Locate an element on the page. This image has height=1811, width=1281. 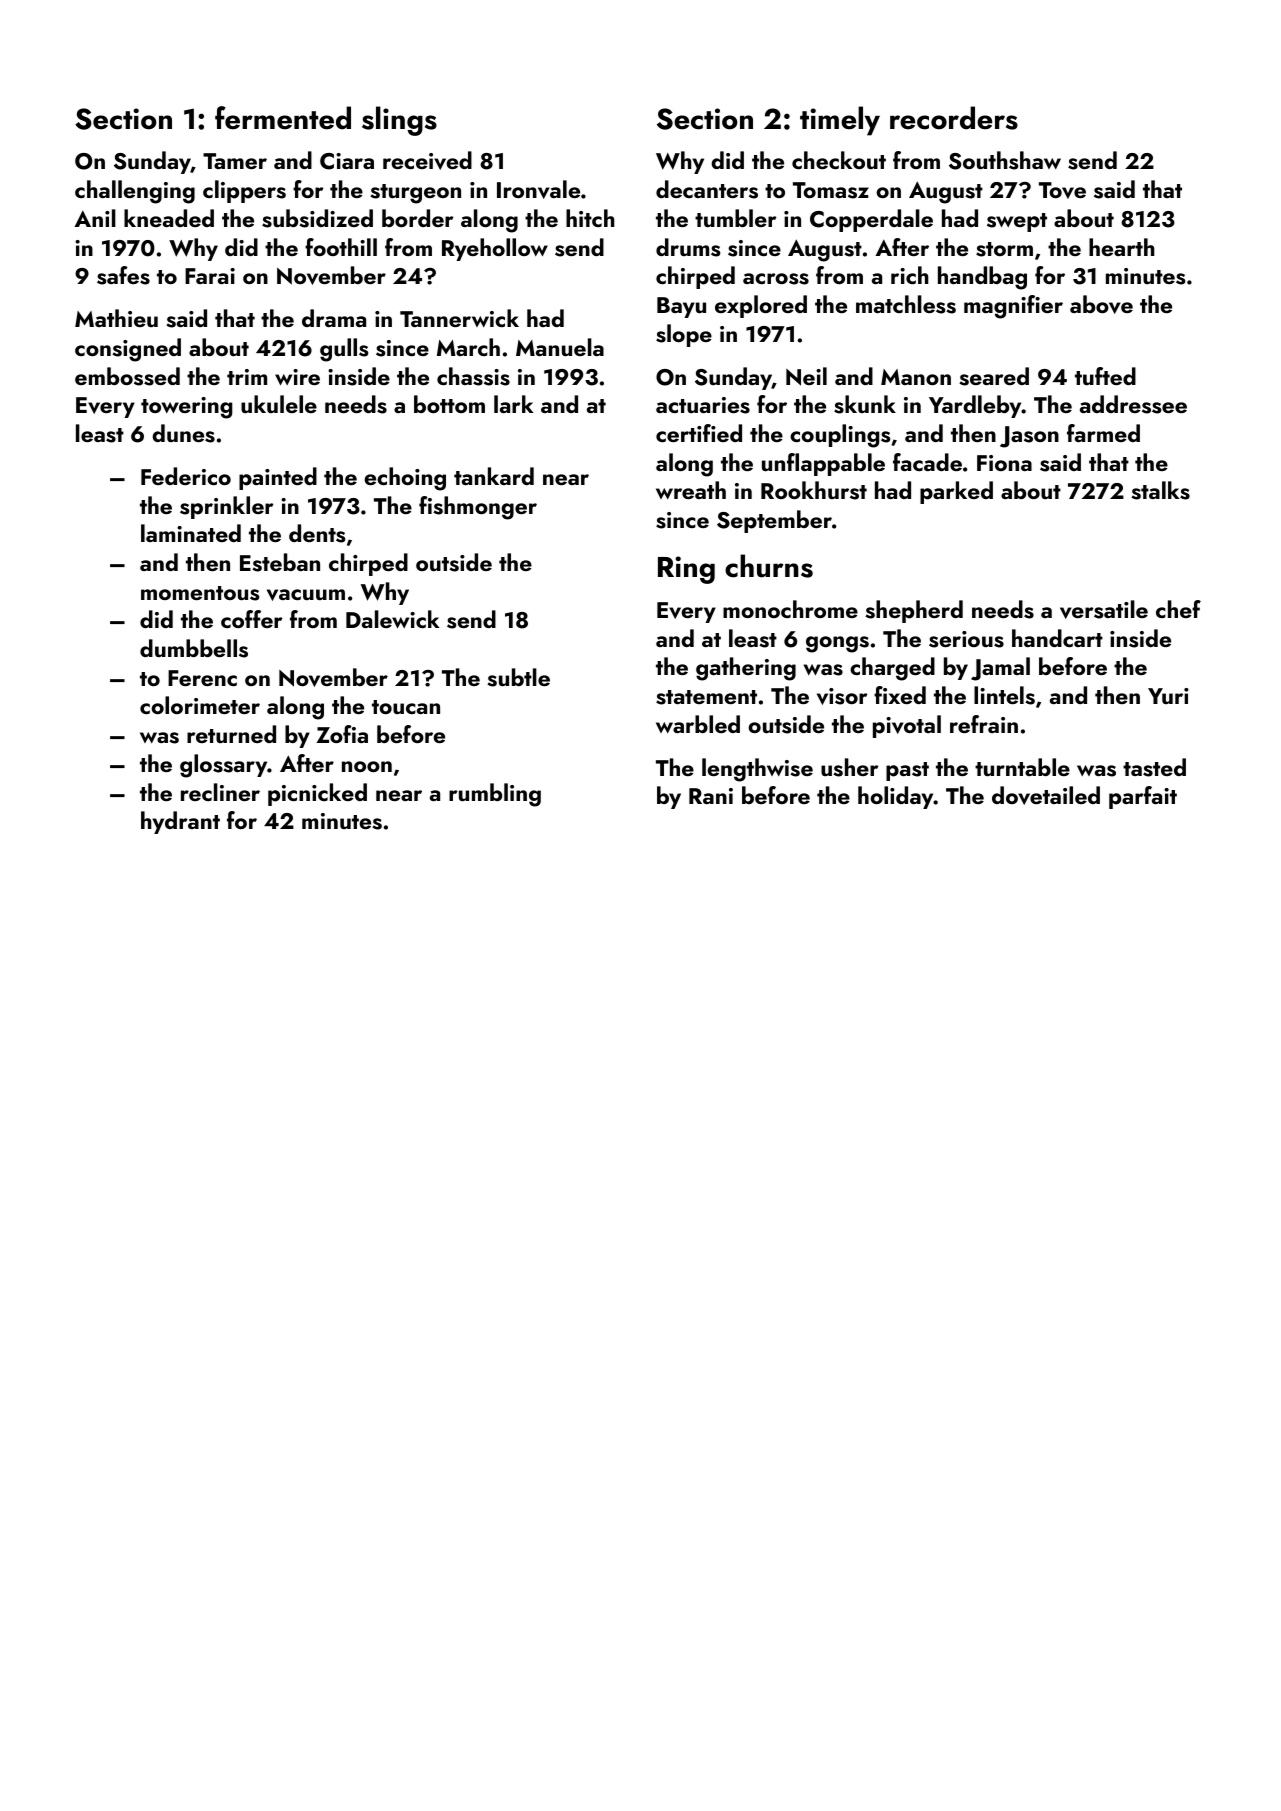
picnicked is located at coordinates (317, 794).
